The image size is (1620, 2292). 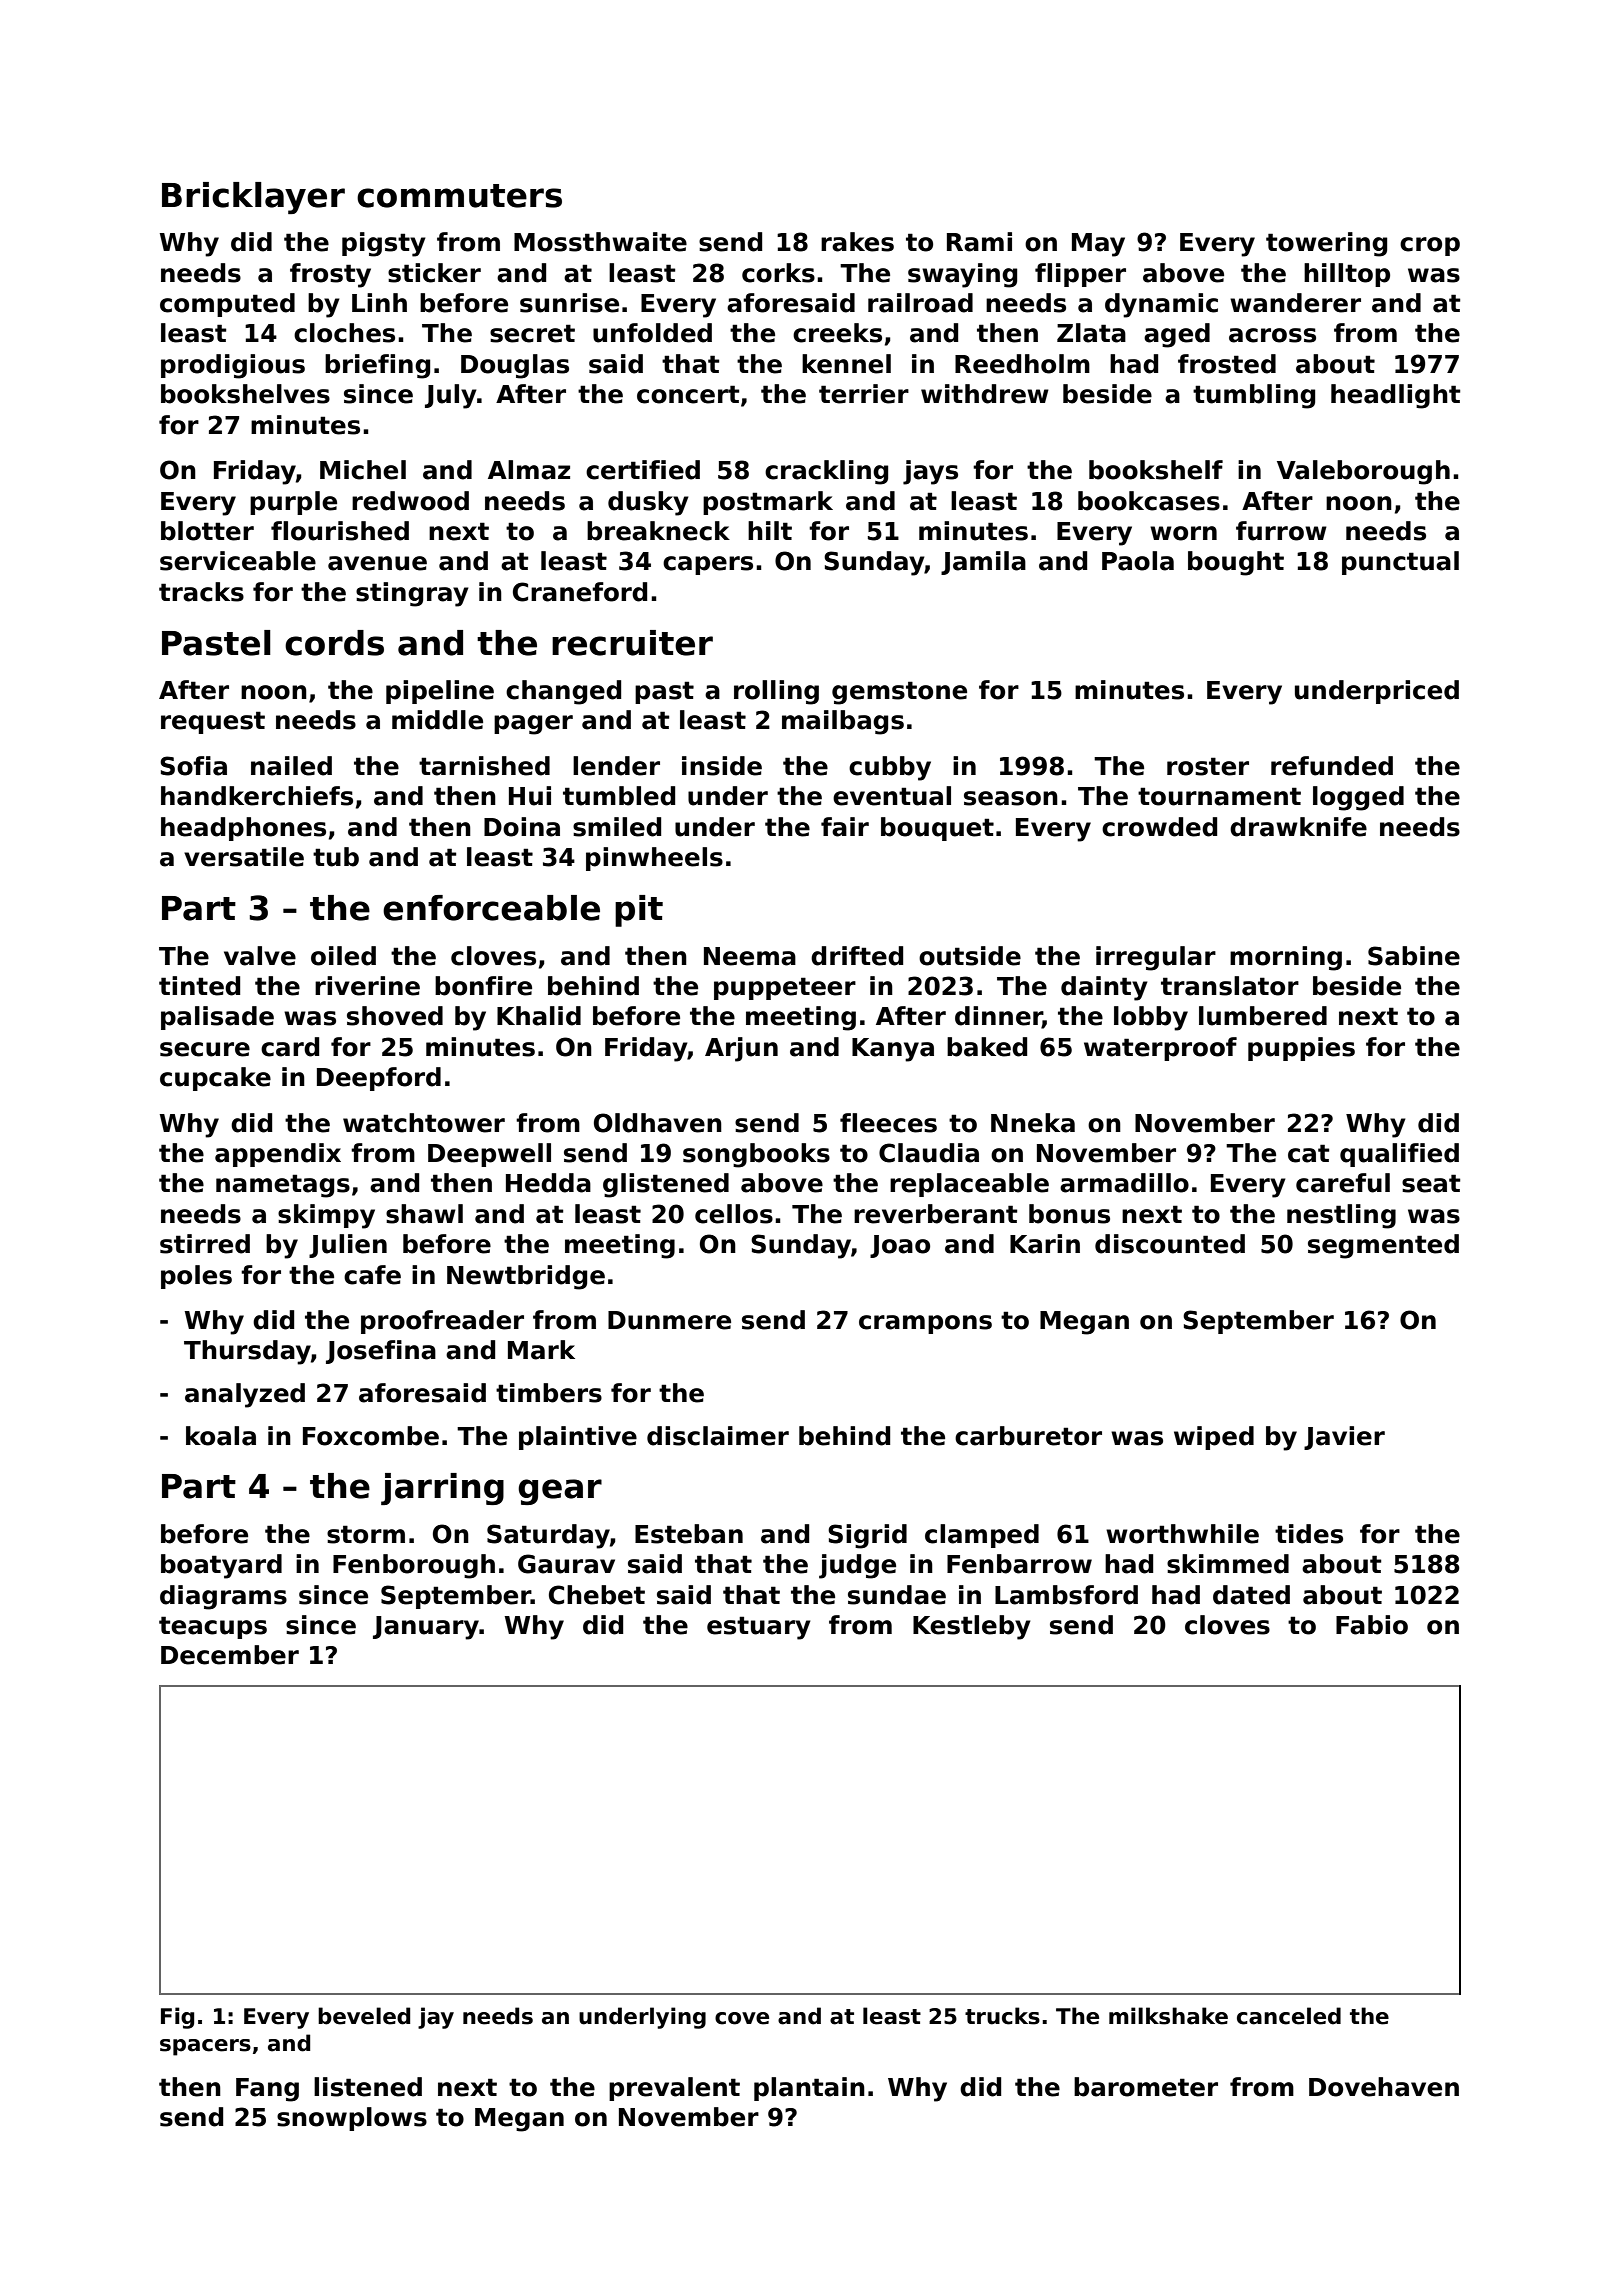 What do you see at coordinates (925, 1324) in the screenshot?
I see `crampons` at bounding box center [925, 1324].
